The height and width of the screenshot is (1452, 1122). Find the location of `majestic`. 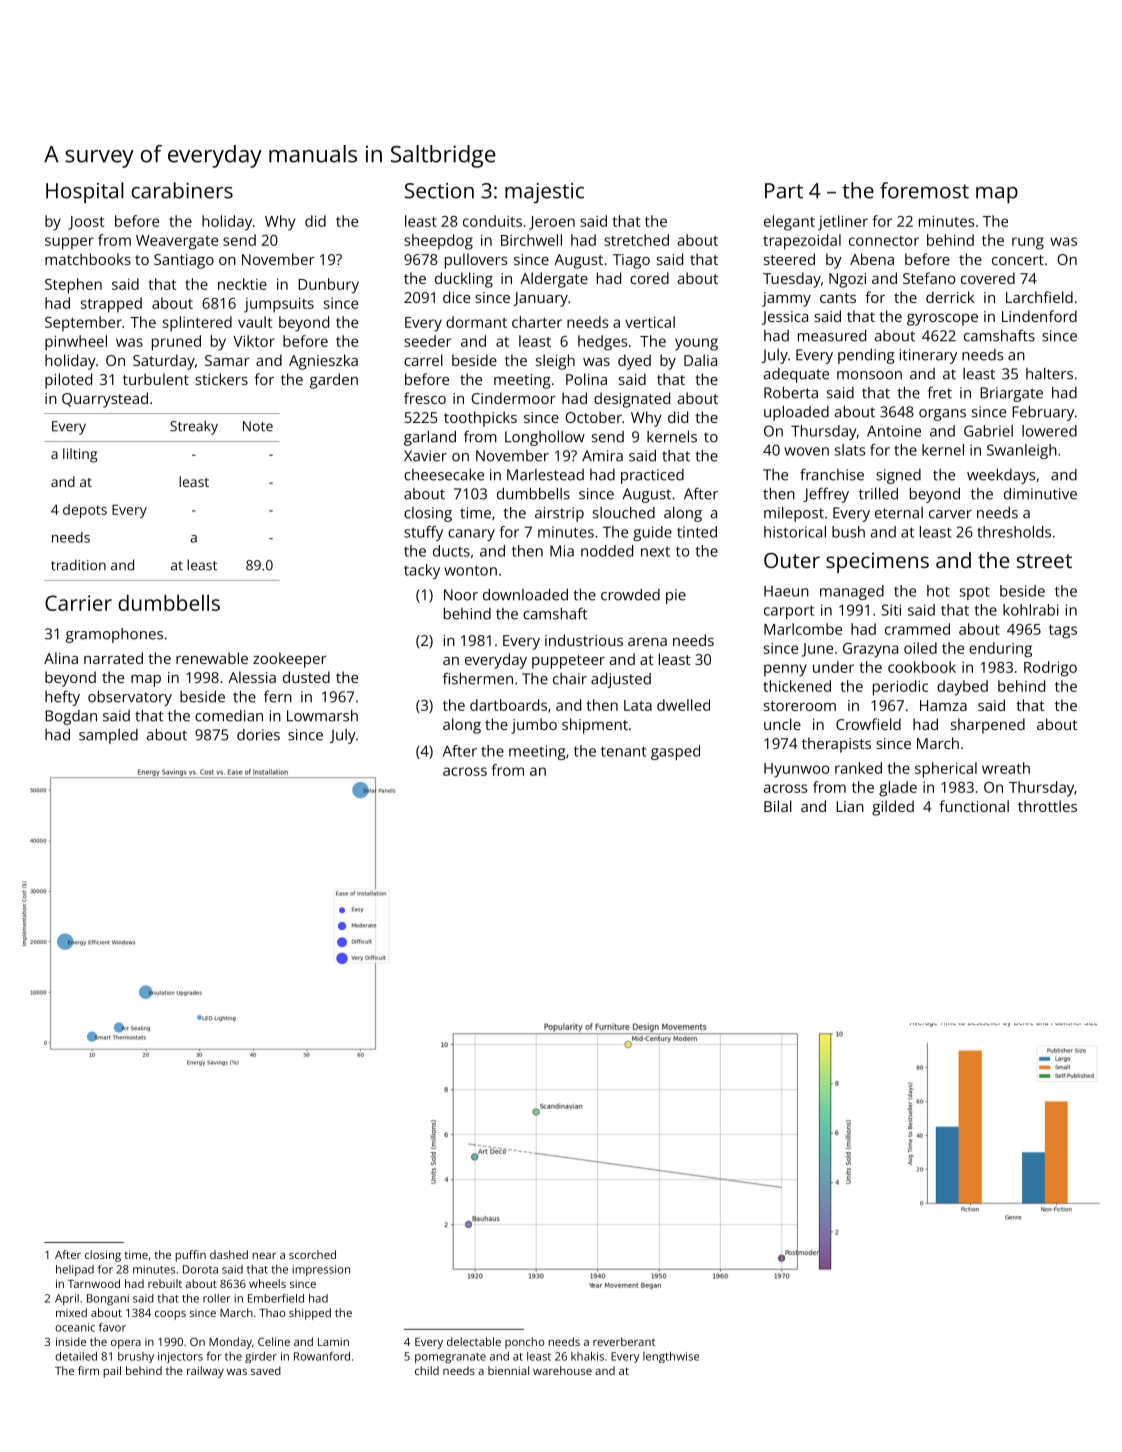

majestic is located at coordinates (544, 193).
